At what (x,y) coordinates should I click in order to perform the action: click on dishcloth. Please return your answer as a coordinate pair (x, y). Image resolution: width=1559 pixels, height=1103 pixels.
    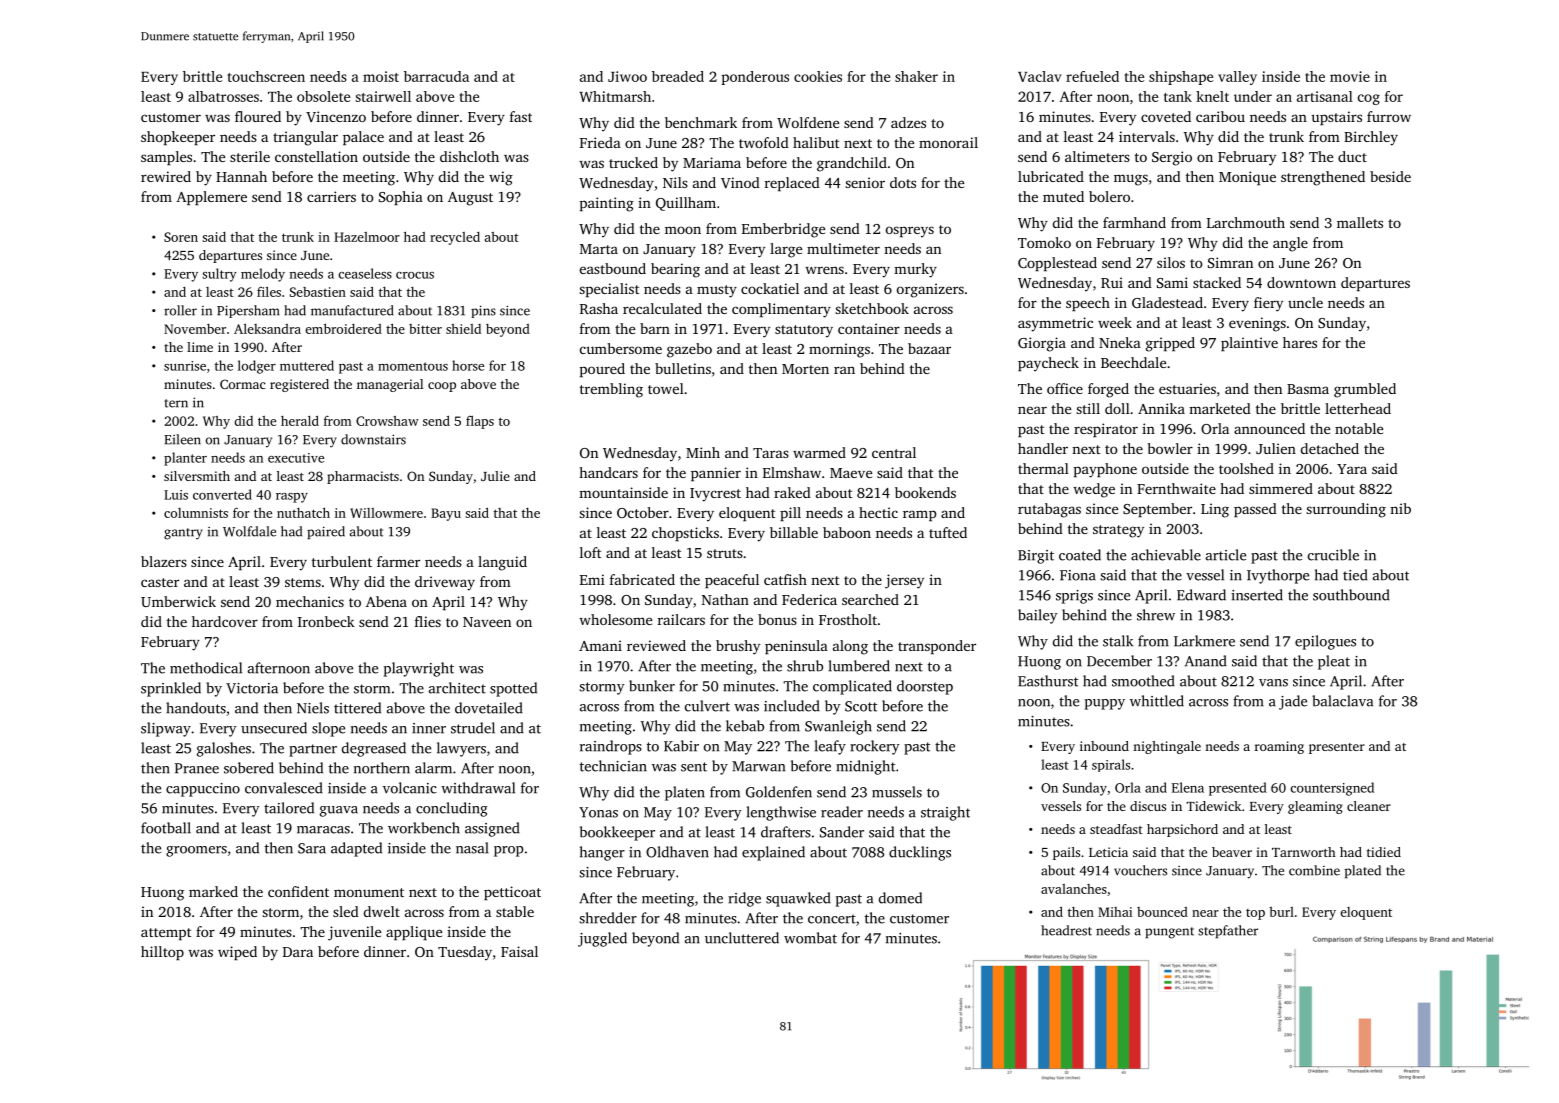
    Looking at the image, I should click on (469, 156).
